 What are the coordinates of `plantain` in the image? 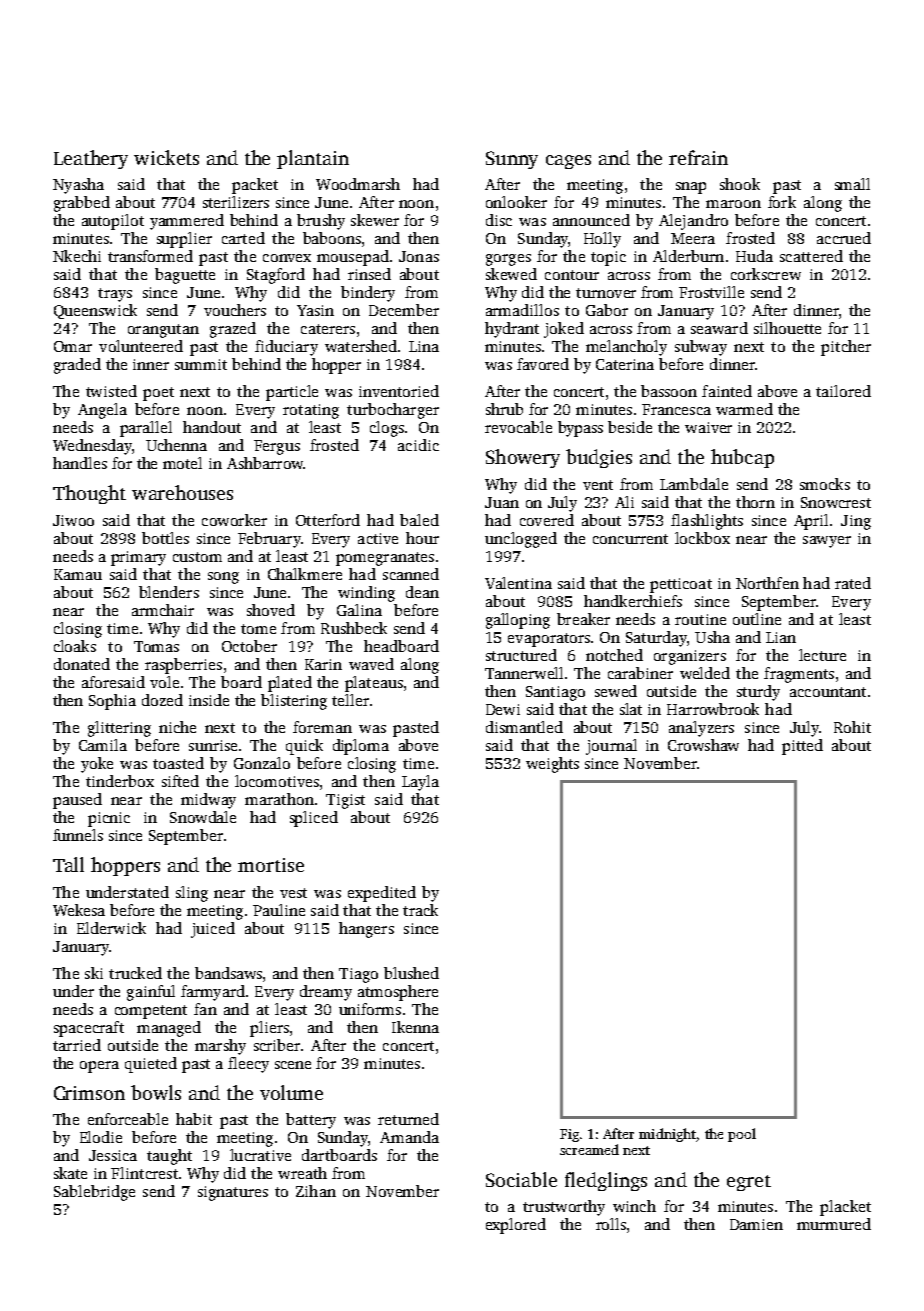 It's located at (313, 159).
